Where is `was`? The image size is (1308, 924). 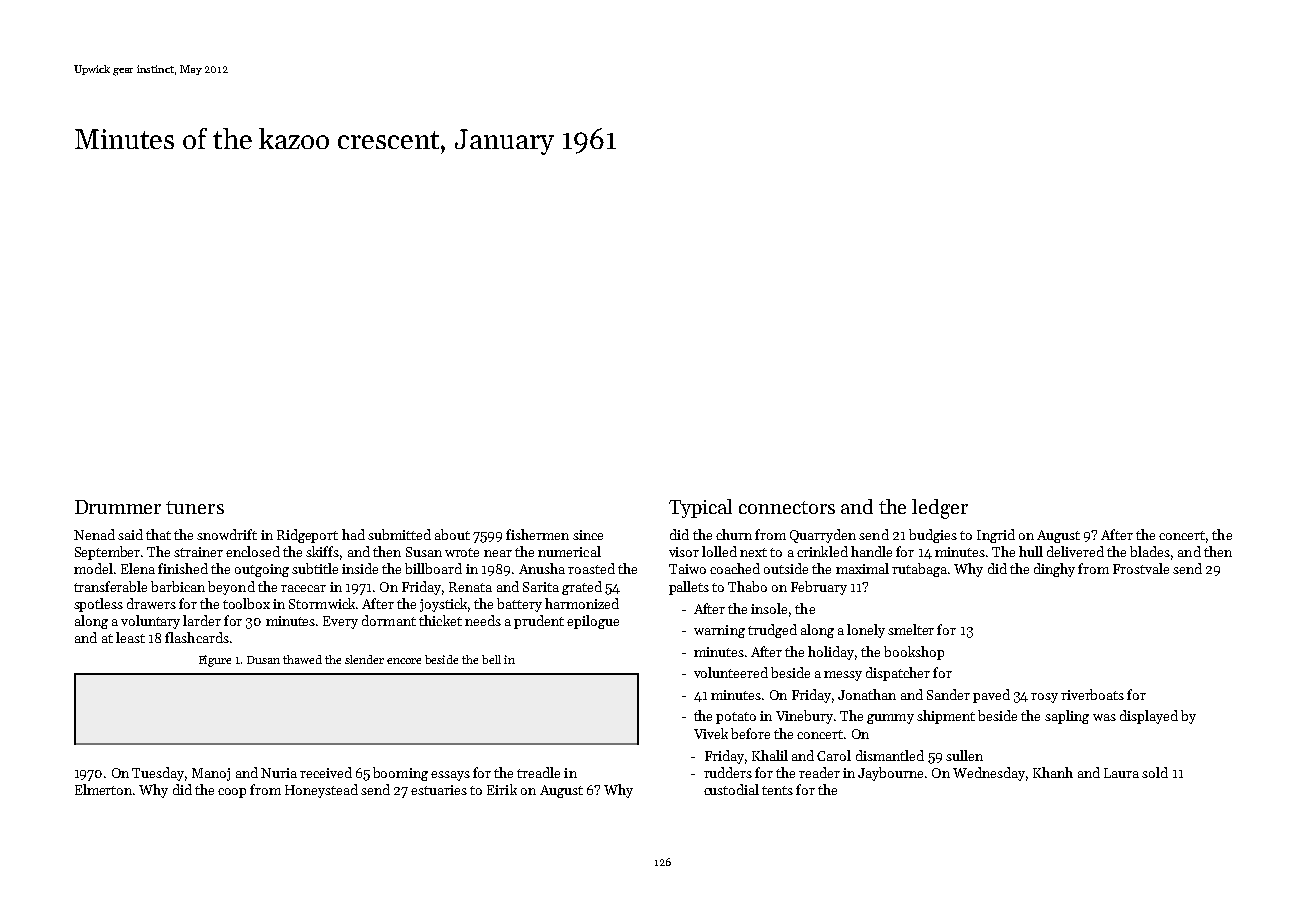 was is located at coordinates (1104, 717).
